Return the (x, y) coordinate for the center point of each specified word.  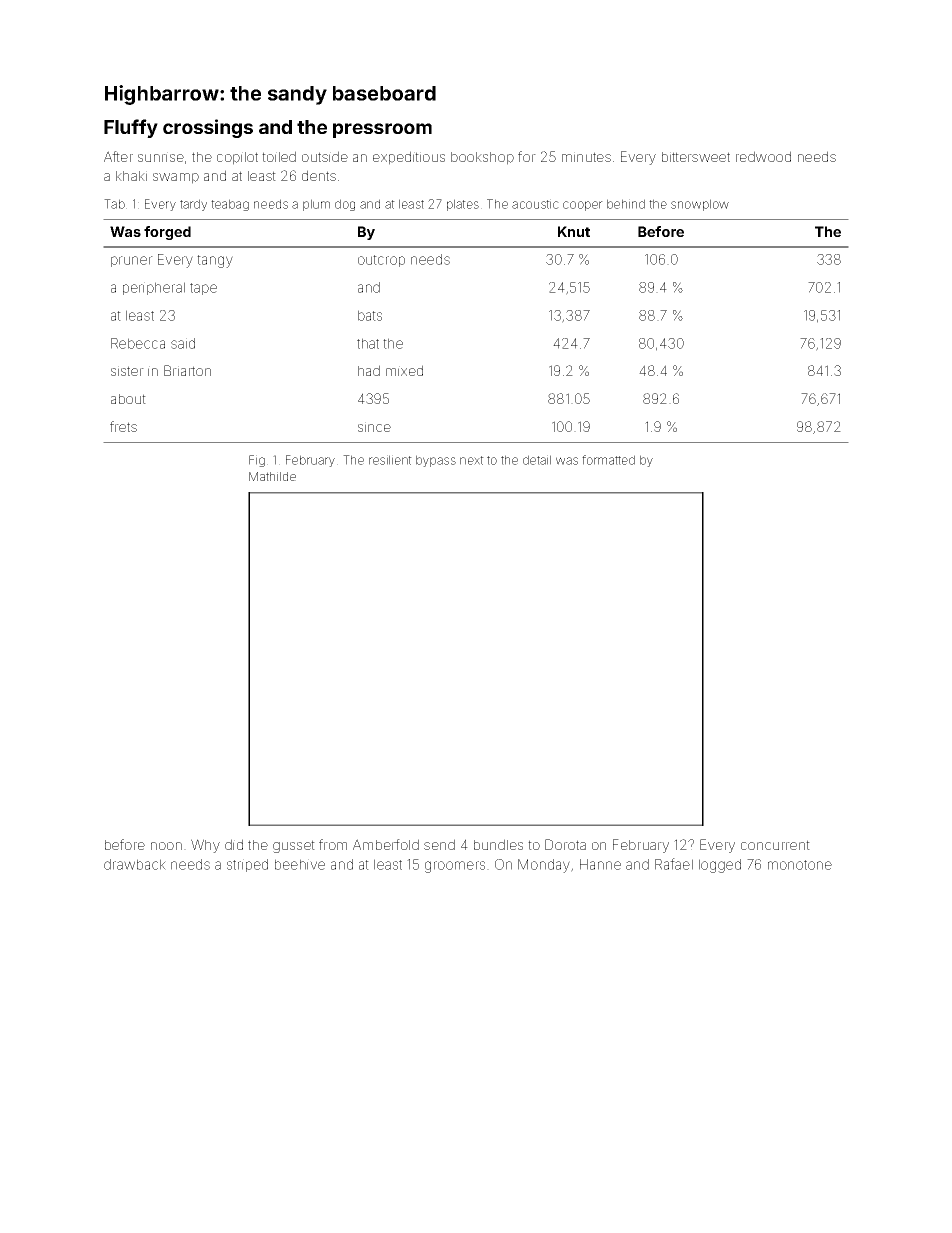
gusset (294, 846)
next (472, 460)
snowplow (700, 205)
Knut (574, 231)
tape (203, 289)
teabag (230, 205)
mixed (404, 370)
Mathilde (272, 476)
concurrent (775, 845)
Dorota (565, 844)
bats (370, 315)
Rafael (674, 864)
